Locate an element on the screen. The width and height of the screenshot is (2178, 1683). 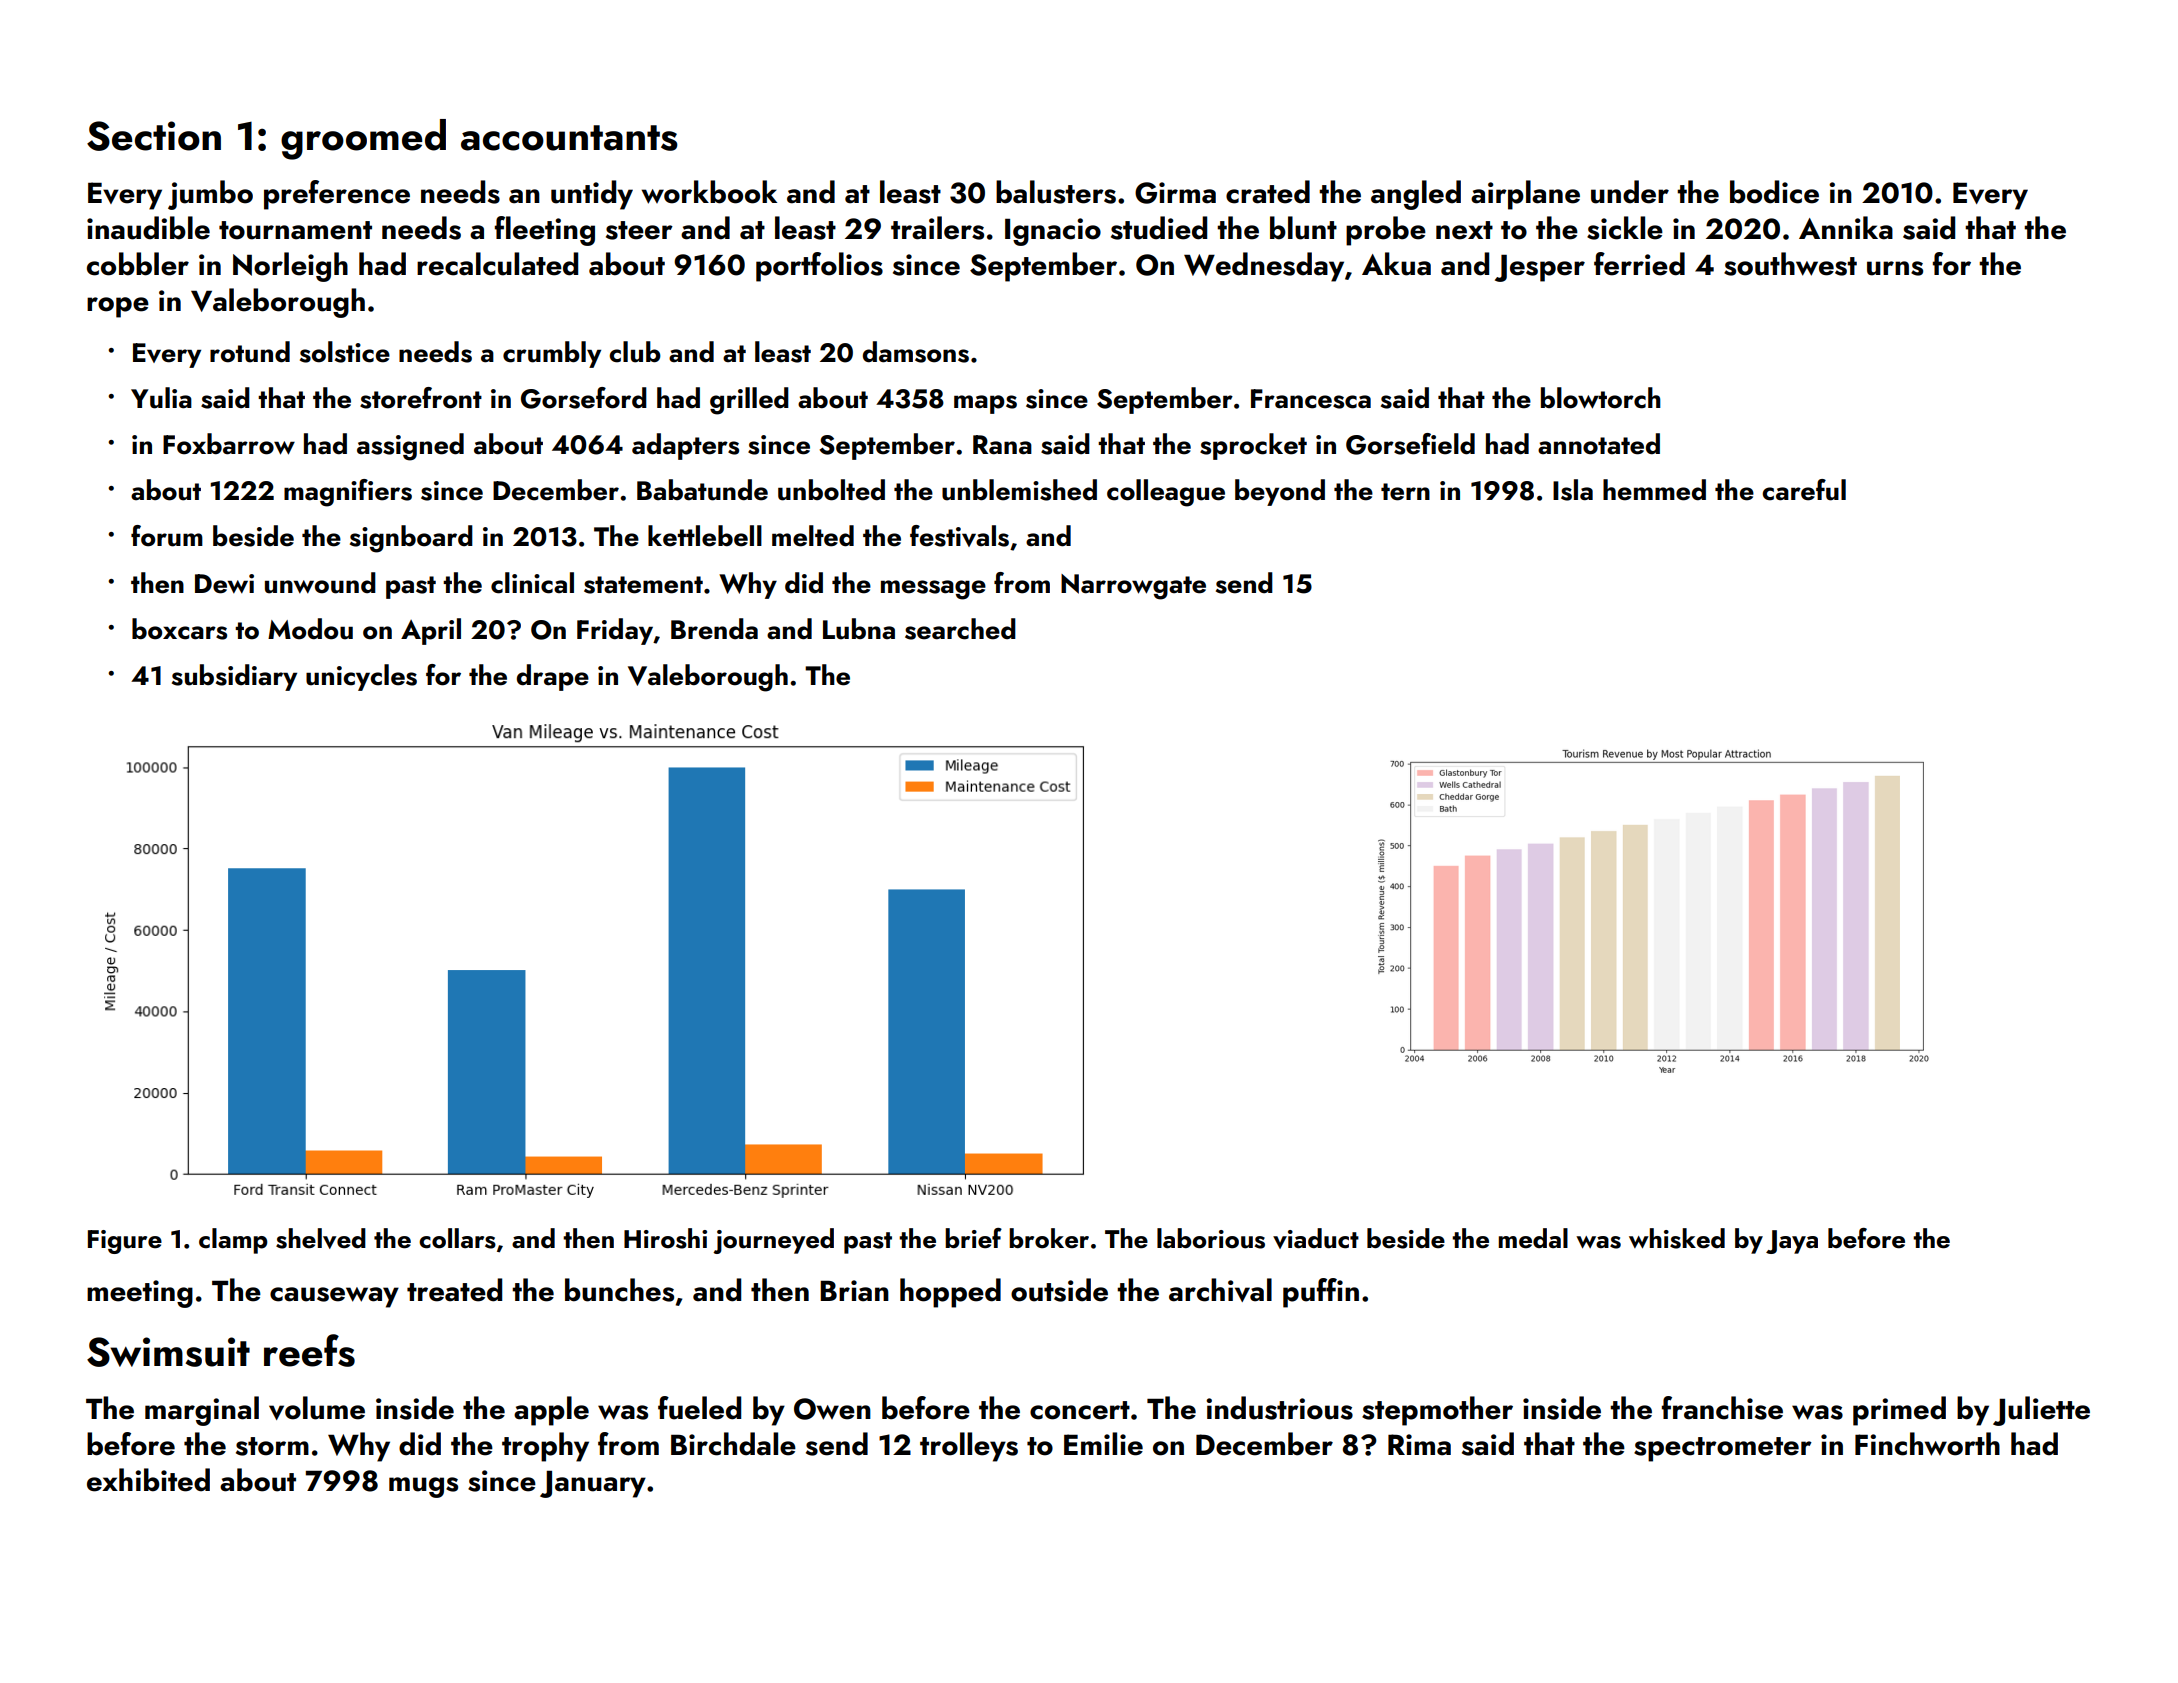
festivals is located at coordinates (959, 536).
